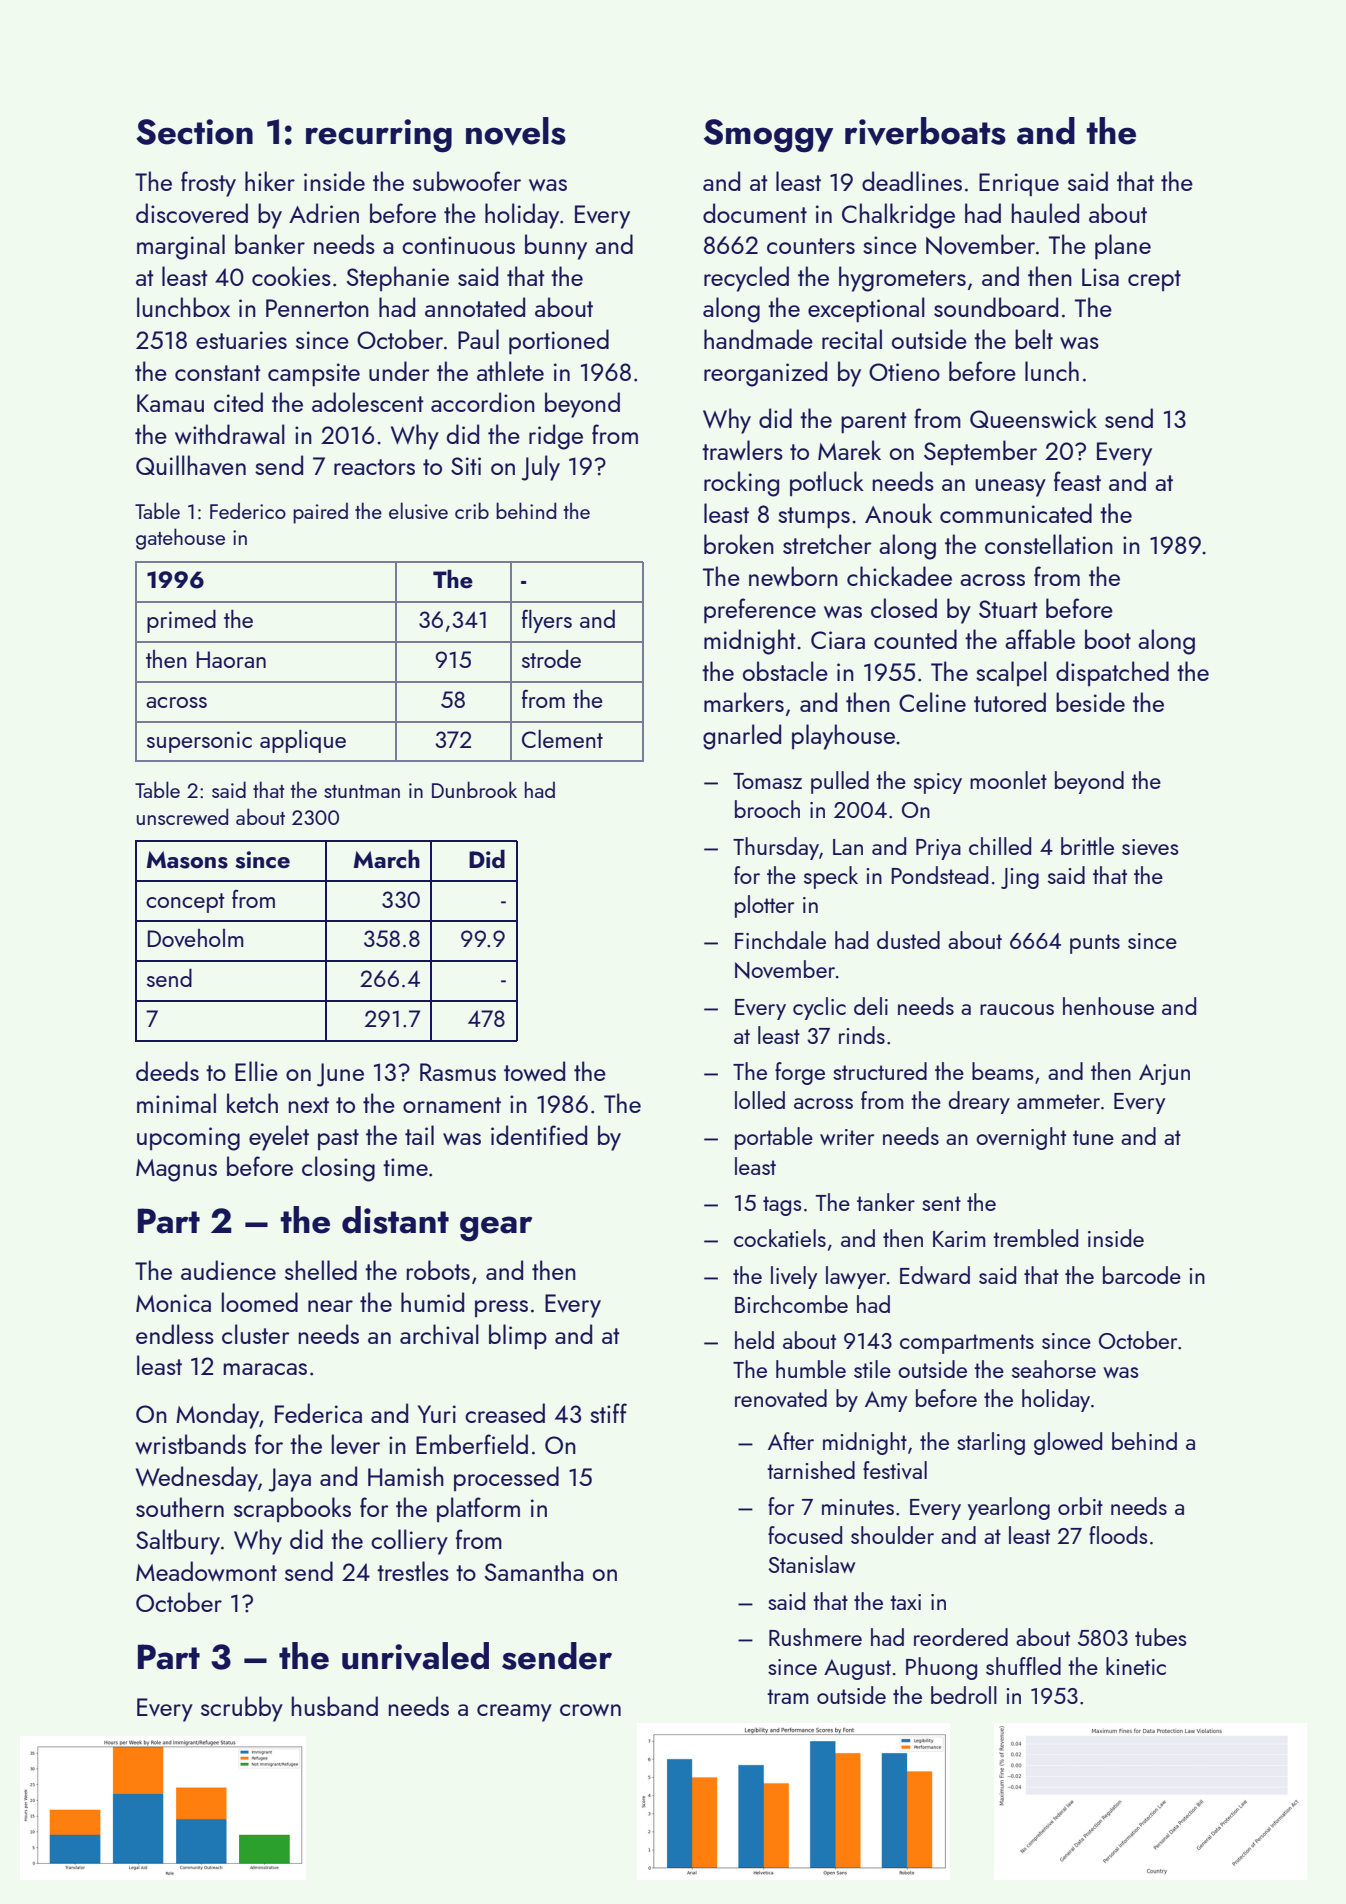 The height and width of the page is (1904, 1346). What do you see at coordinates (466, 466) in the page?
I see `Siti` at bounding box center [466, 466].
